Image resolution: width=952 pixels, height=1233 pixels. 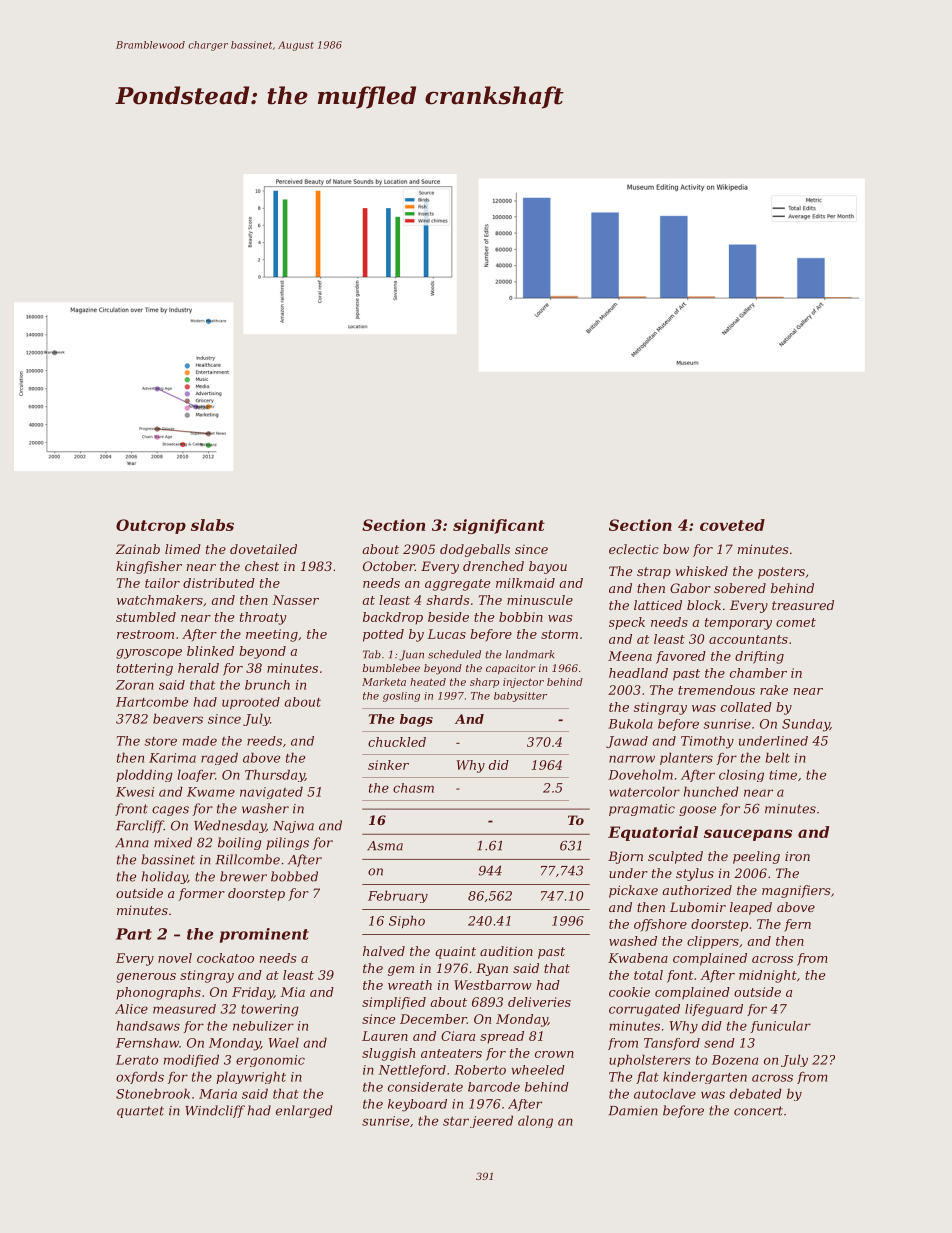 What do you see at coordinates (457, 585) in the image?
I see `aggregate` at bounding box center [457, 585].
